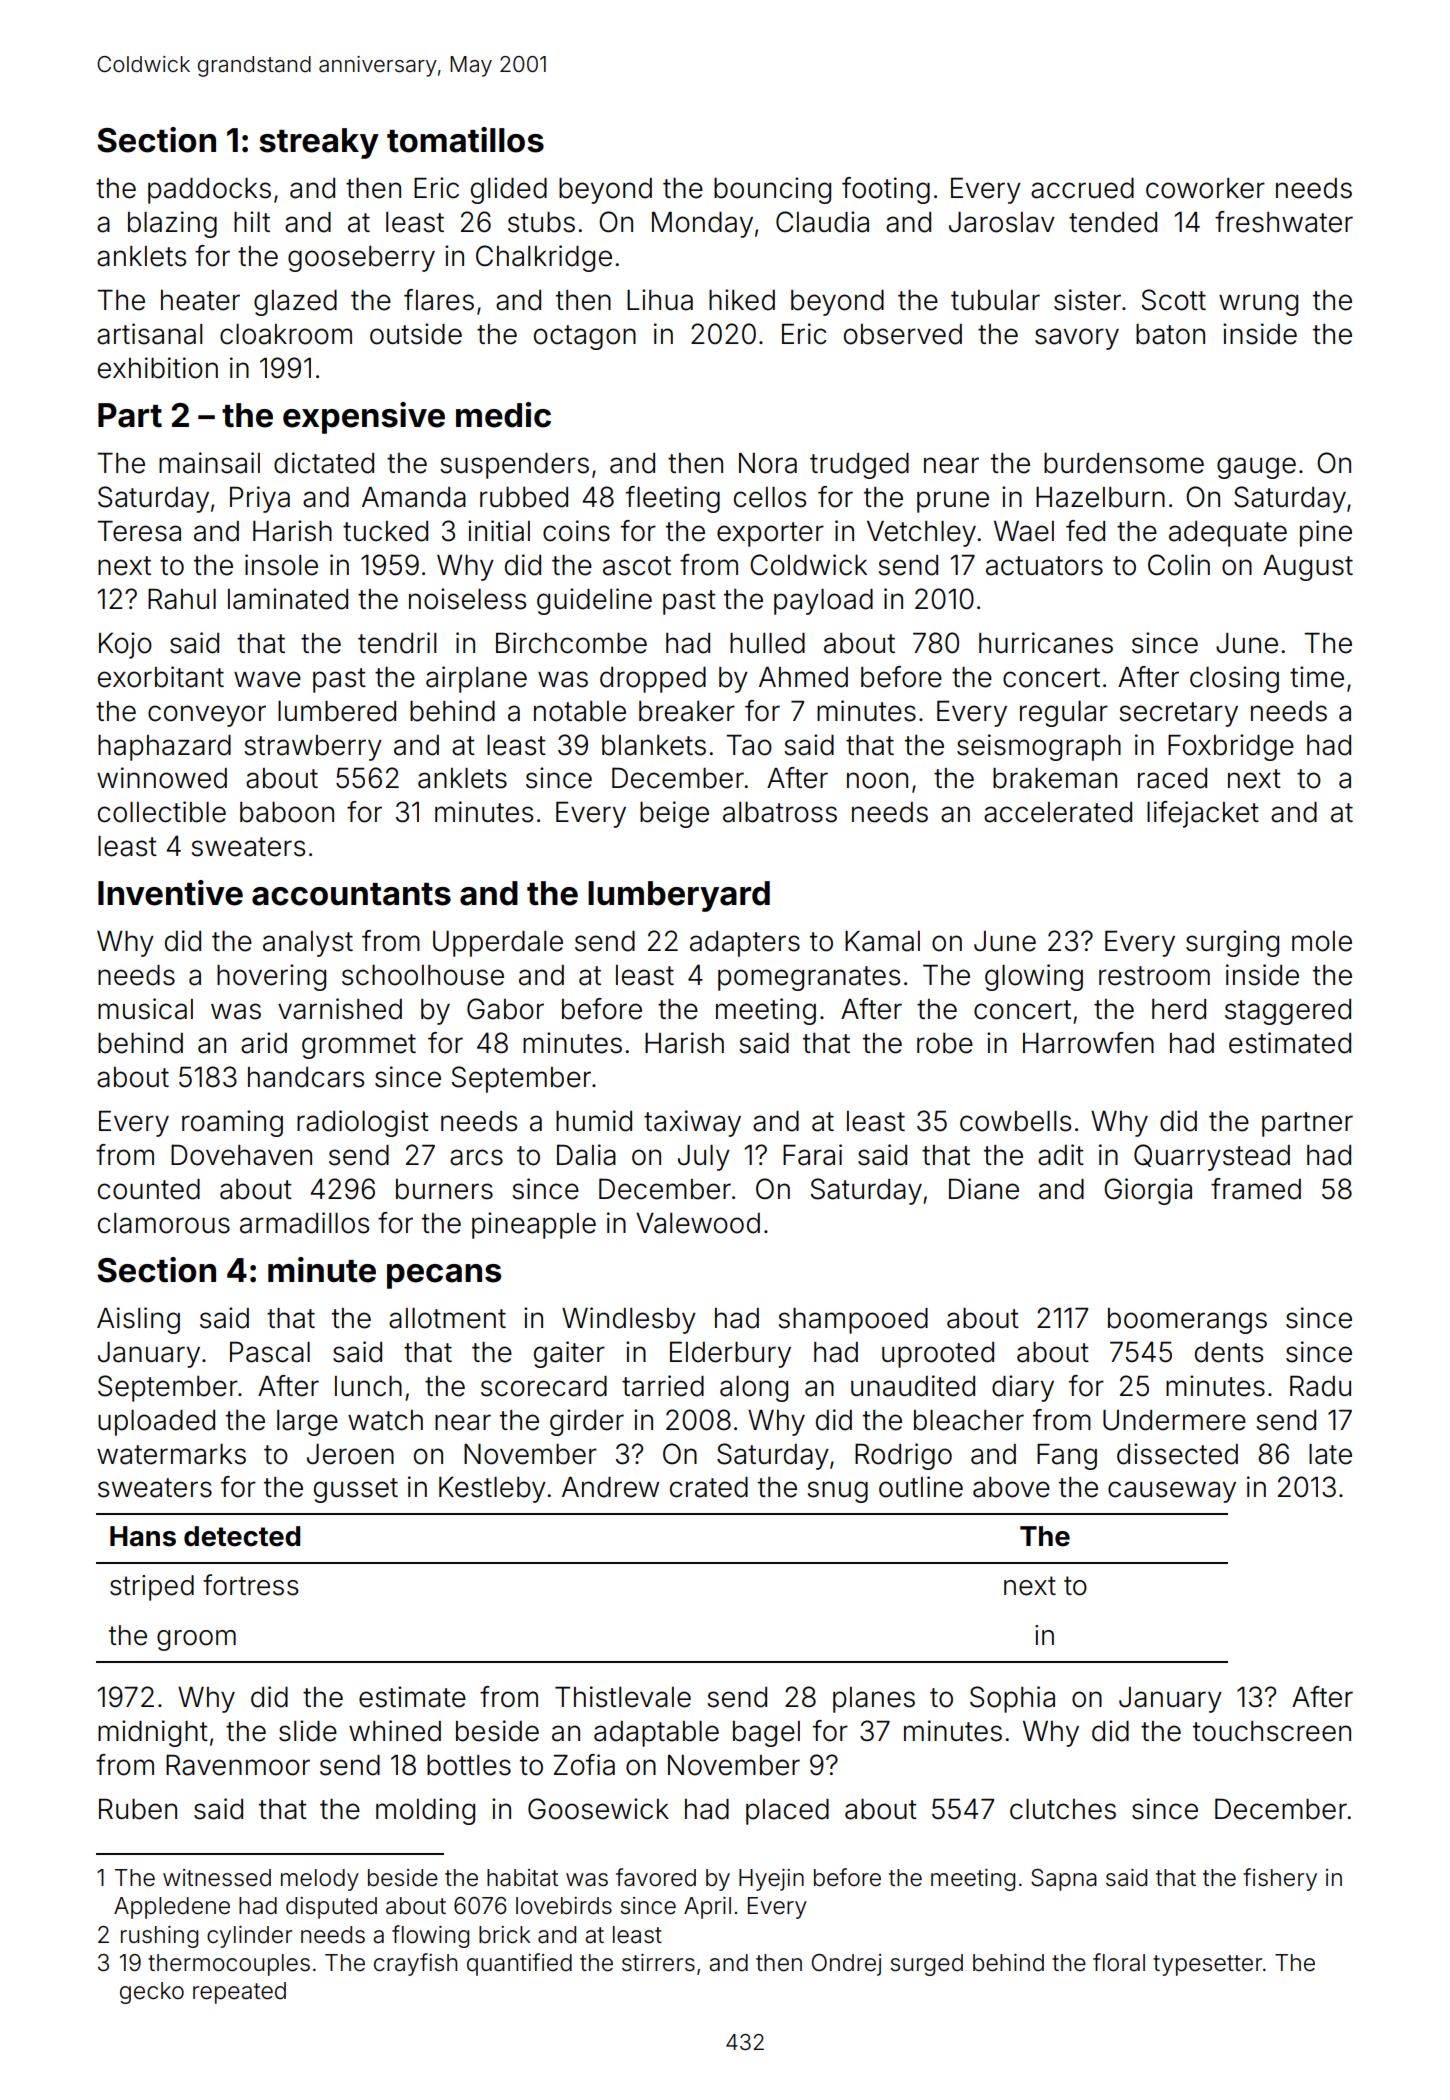 The image size is (1450, 2100). I want to click on Inventive, so click(170, 893).
